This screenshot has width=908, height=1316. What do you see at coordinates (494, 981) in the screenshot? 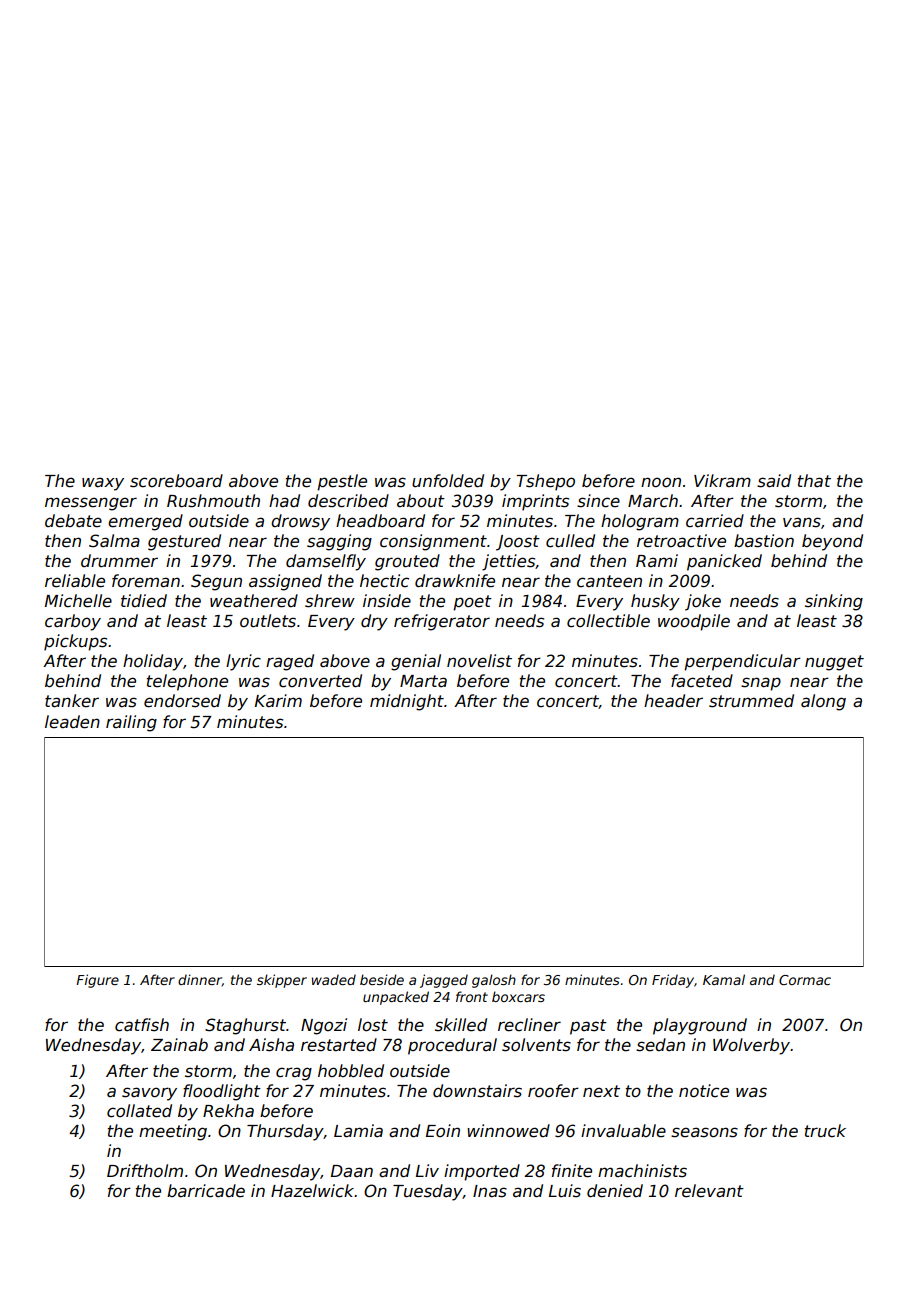
I see `galosh` at bounding box center [494, 981].
